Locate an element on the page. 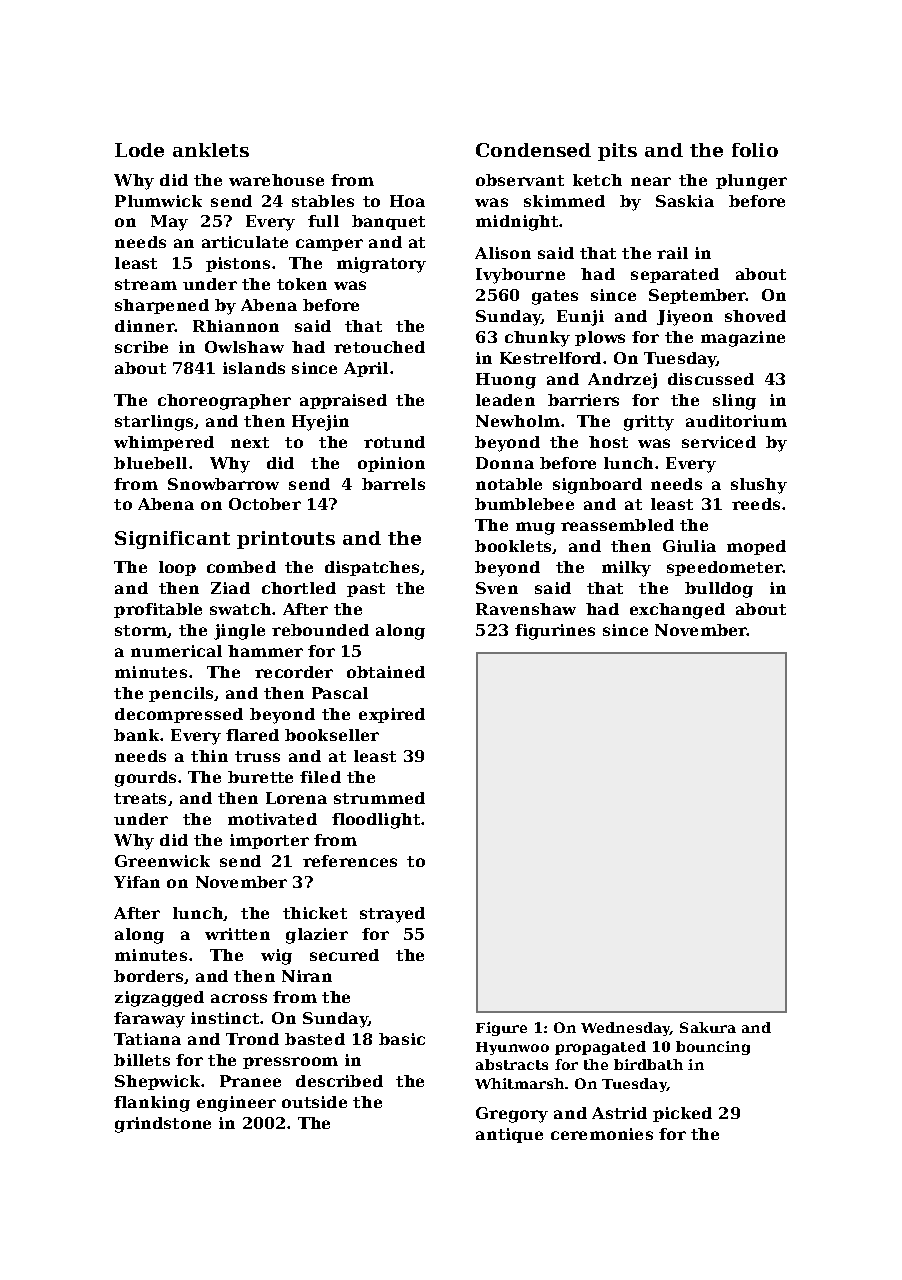  slushy is located at coordinates (759, 486).
